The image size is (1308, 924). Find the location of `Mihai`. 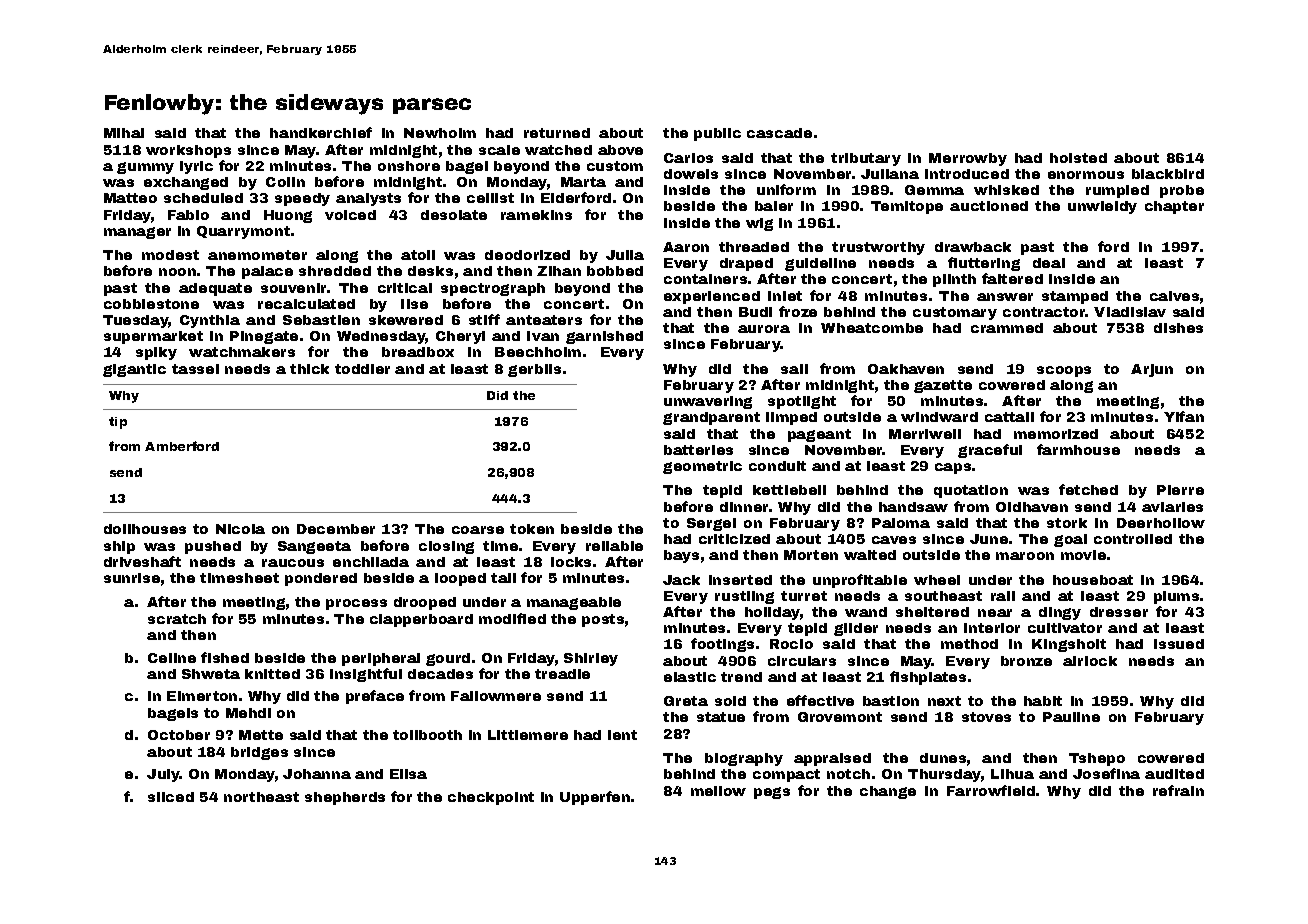

Mihai is located at coordinates (124, 133).
